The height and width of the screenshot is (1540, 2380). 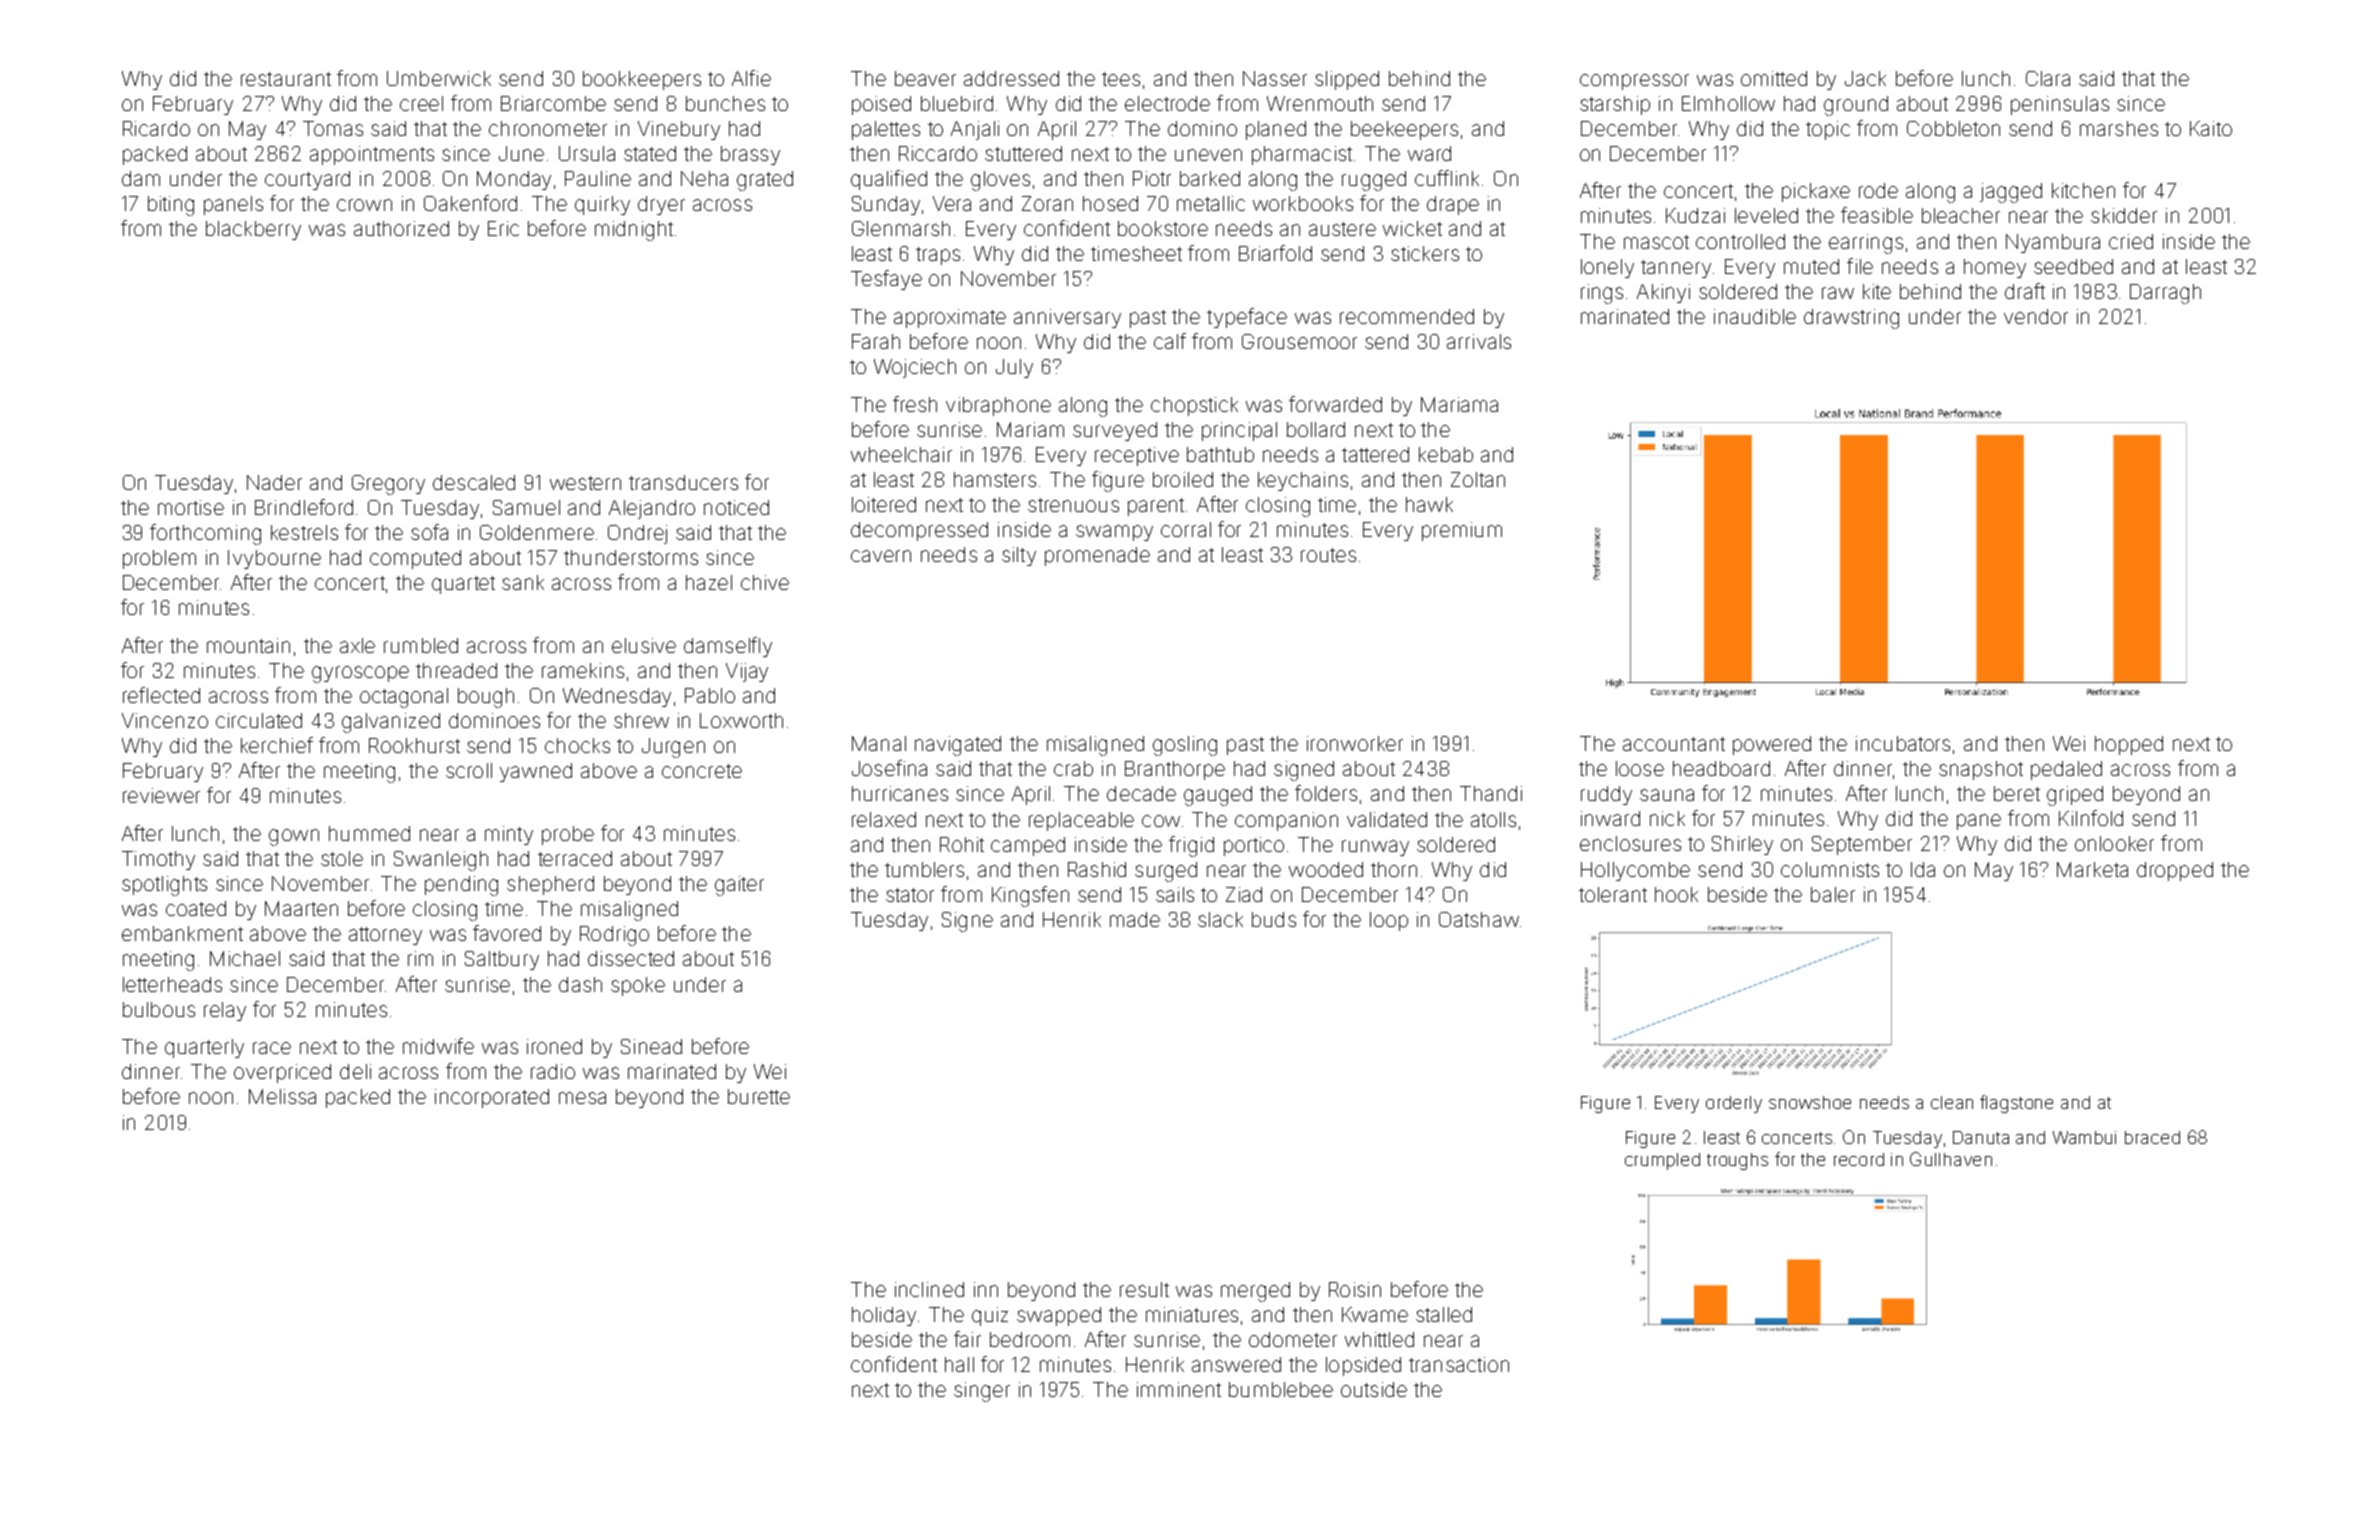 I want to click on holiday, so click(x=884, y=1316).
